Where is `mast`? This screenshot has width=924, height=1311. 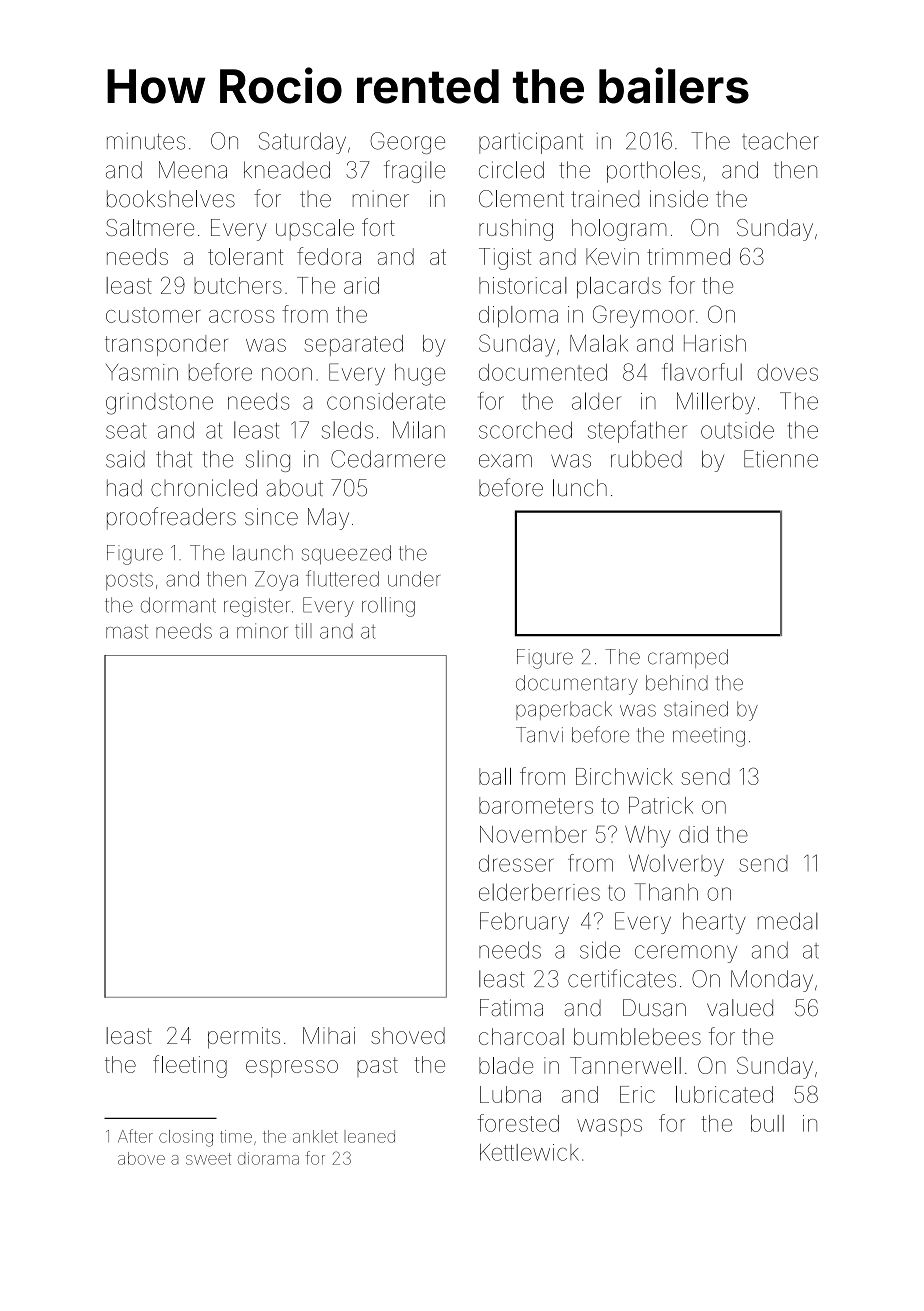
mast is located at coordinates (127, 631).
